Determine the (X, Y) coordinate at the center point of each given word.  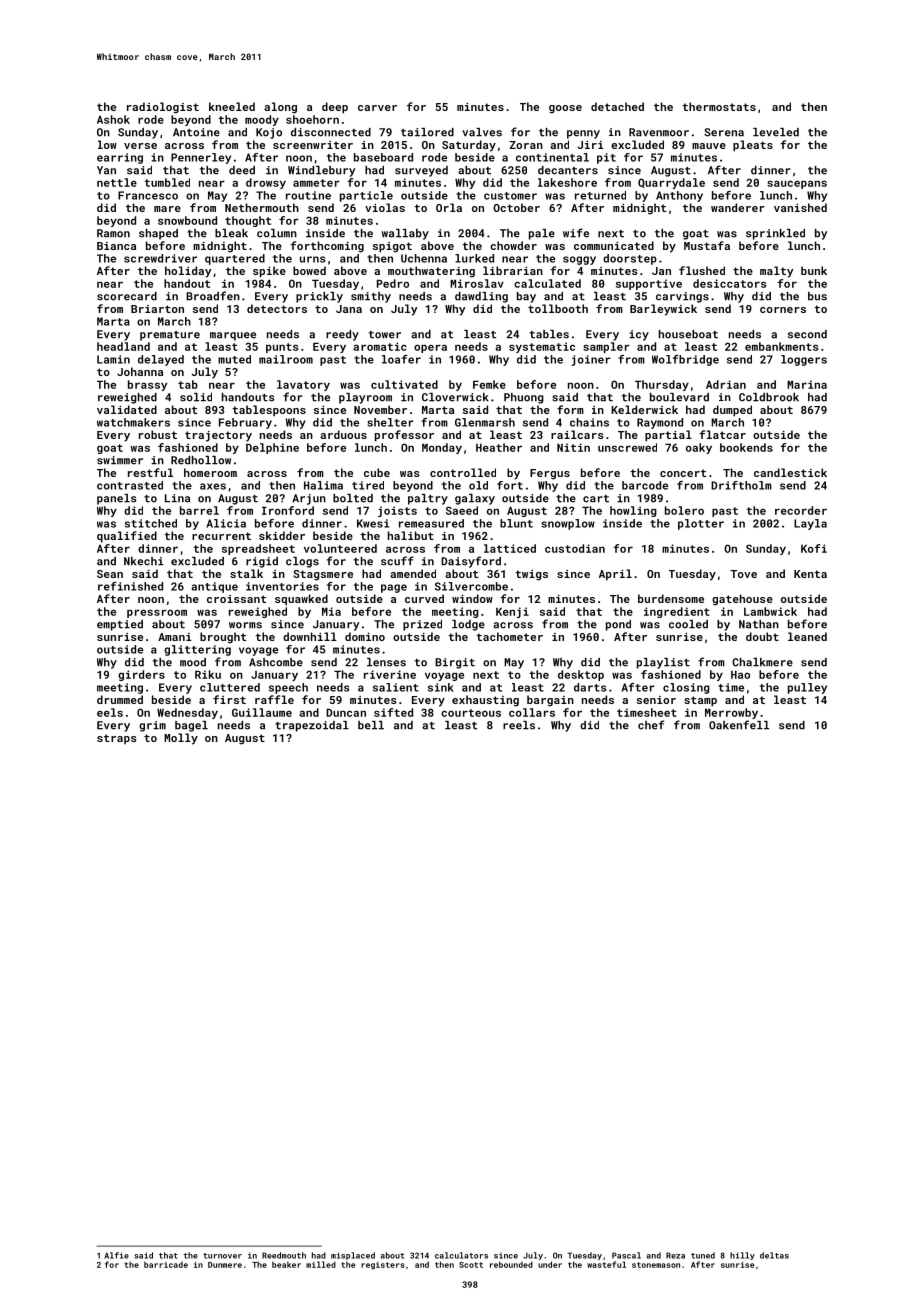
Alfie (116, 1255)
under (550, 1264)
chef (651, 725)
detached (617, 106)
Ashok (113, 119)
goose (565, 109)
